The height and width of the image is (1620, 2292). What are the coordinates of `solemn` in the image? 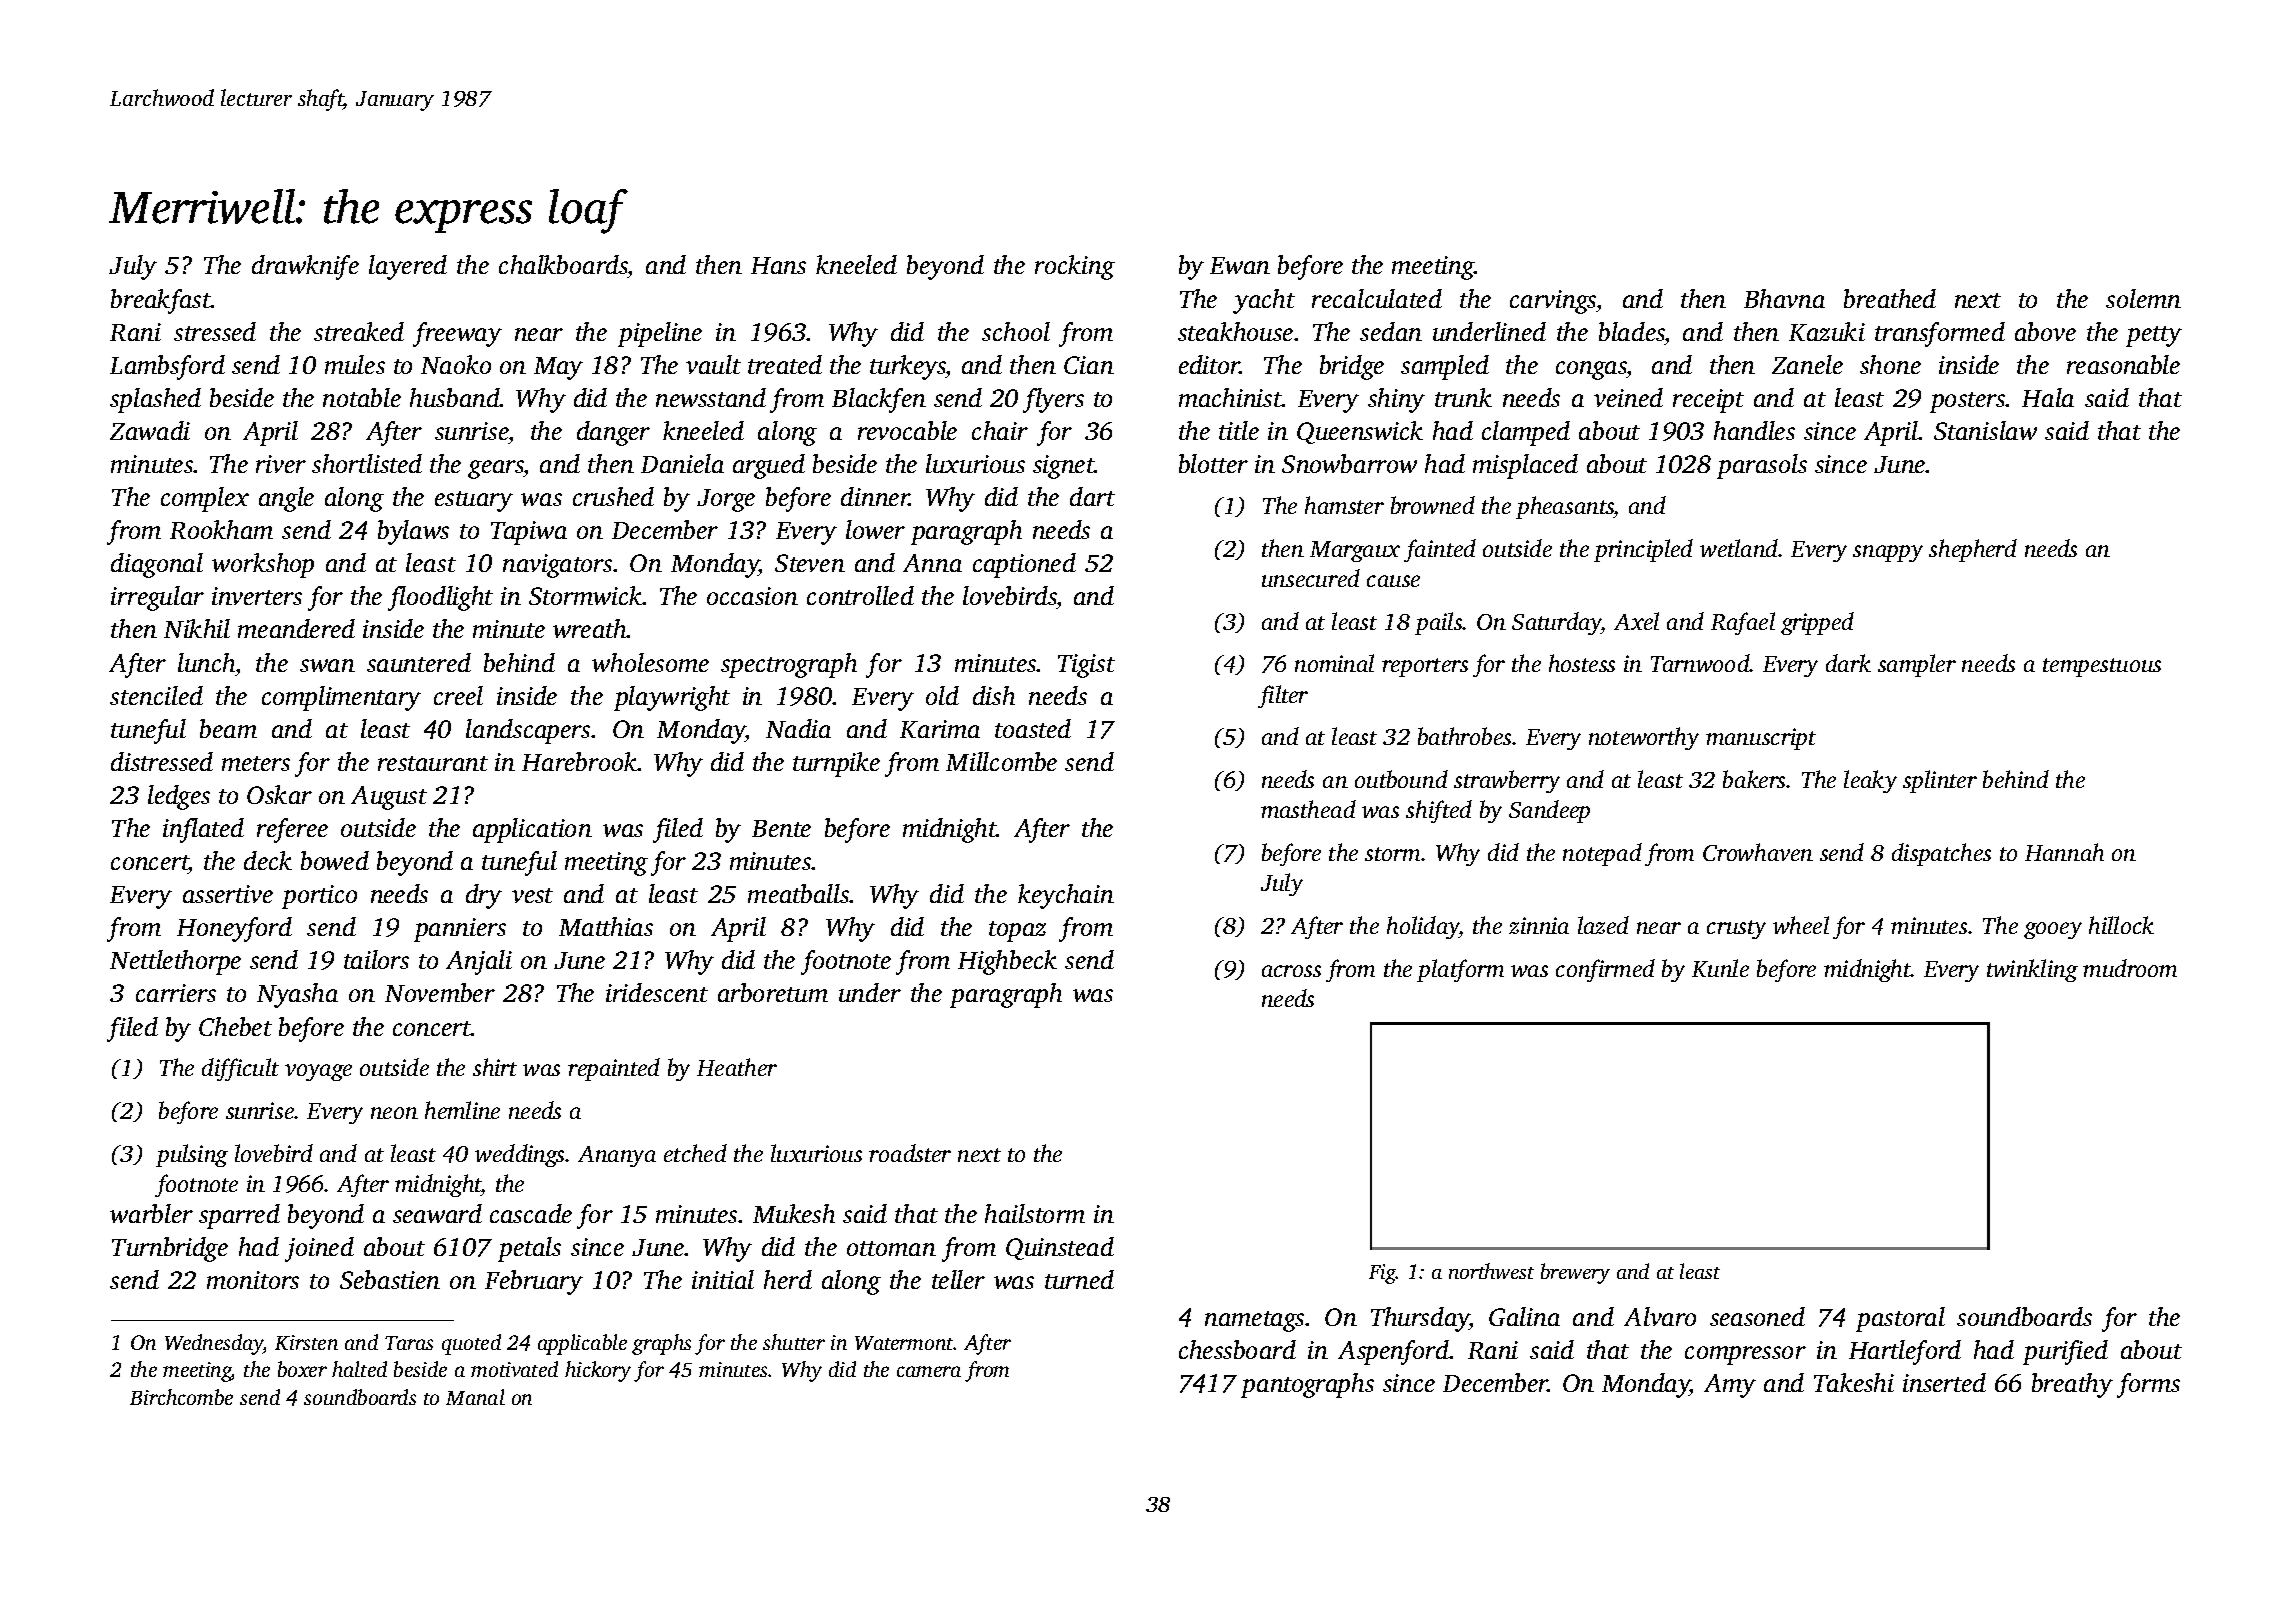 It's located at (2143, 298).
